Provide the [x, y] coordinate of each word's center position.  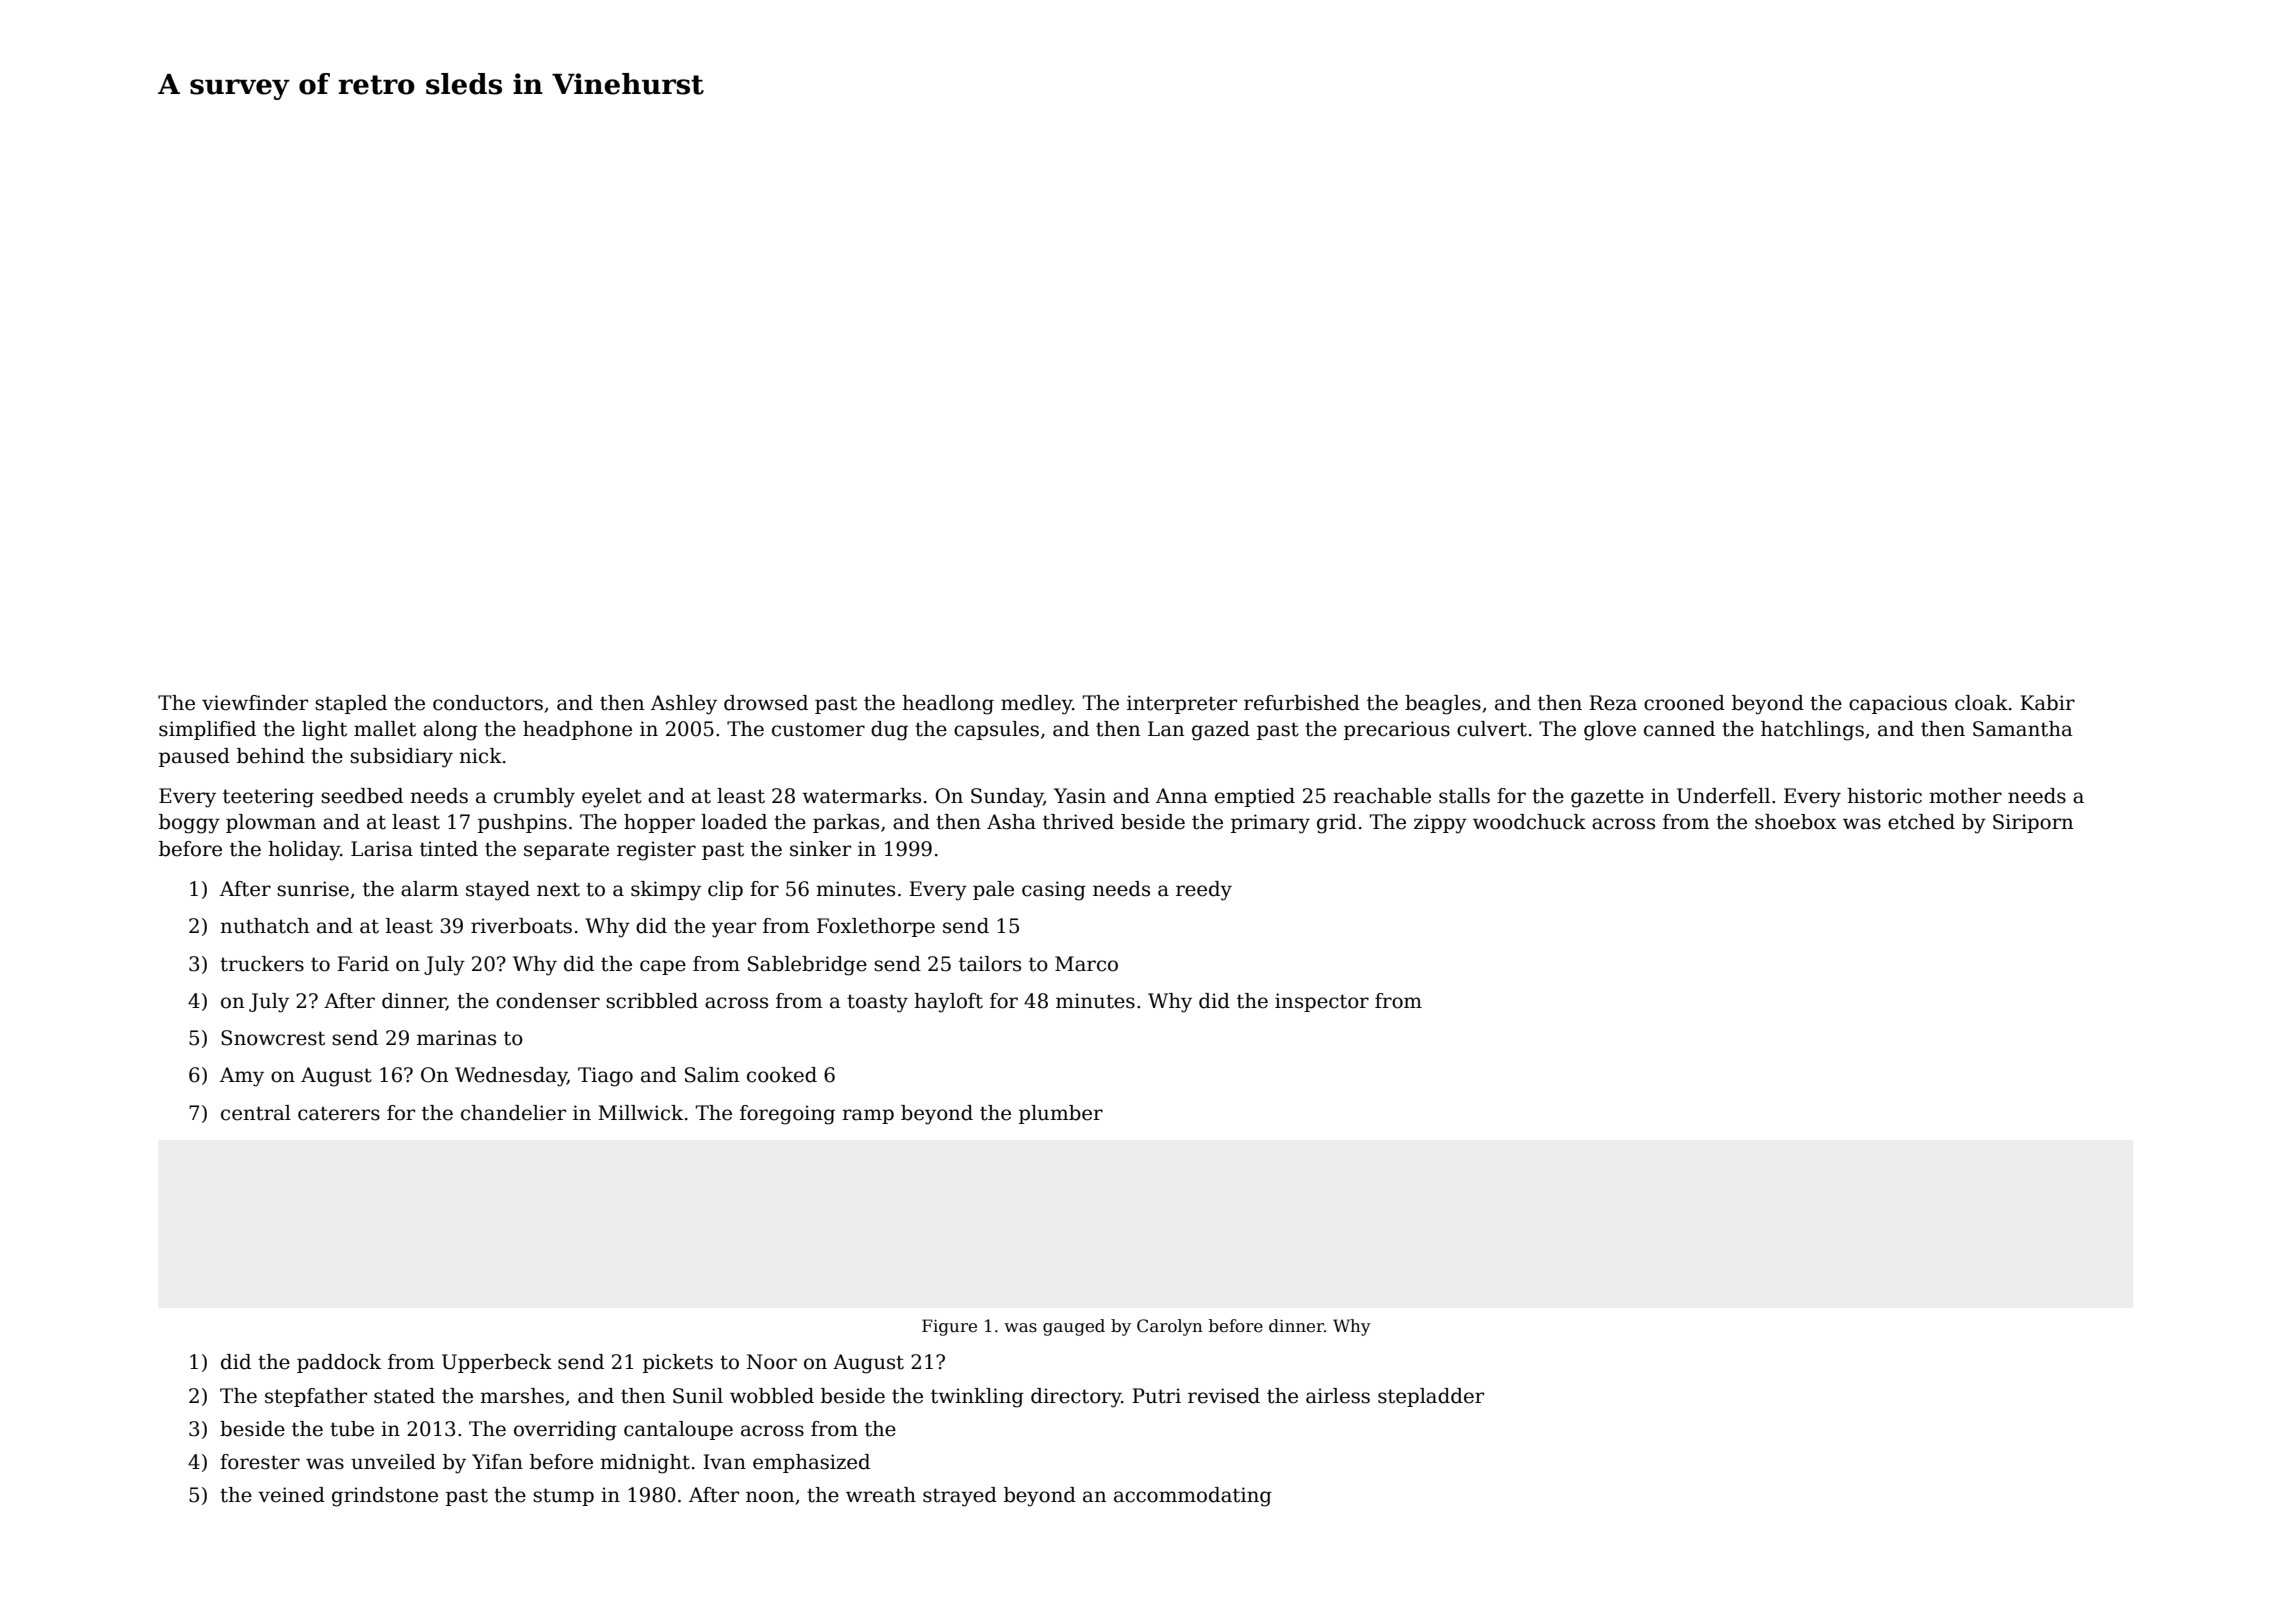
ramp [868, 1116]
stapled [351, 704]
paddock [339, 1363]
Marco [1086, 964]
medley [1036, 705]
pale [993, 890]
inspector [1322, 1002]
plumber [1061, 1114]
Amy [242, 1077]
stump [563, 1497]
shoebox [1796, 822]
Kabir [2047, 703]
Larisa [382, 849]
